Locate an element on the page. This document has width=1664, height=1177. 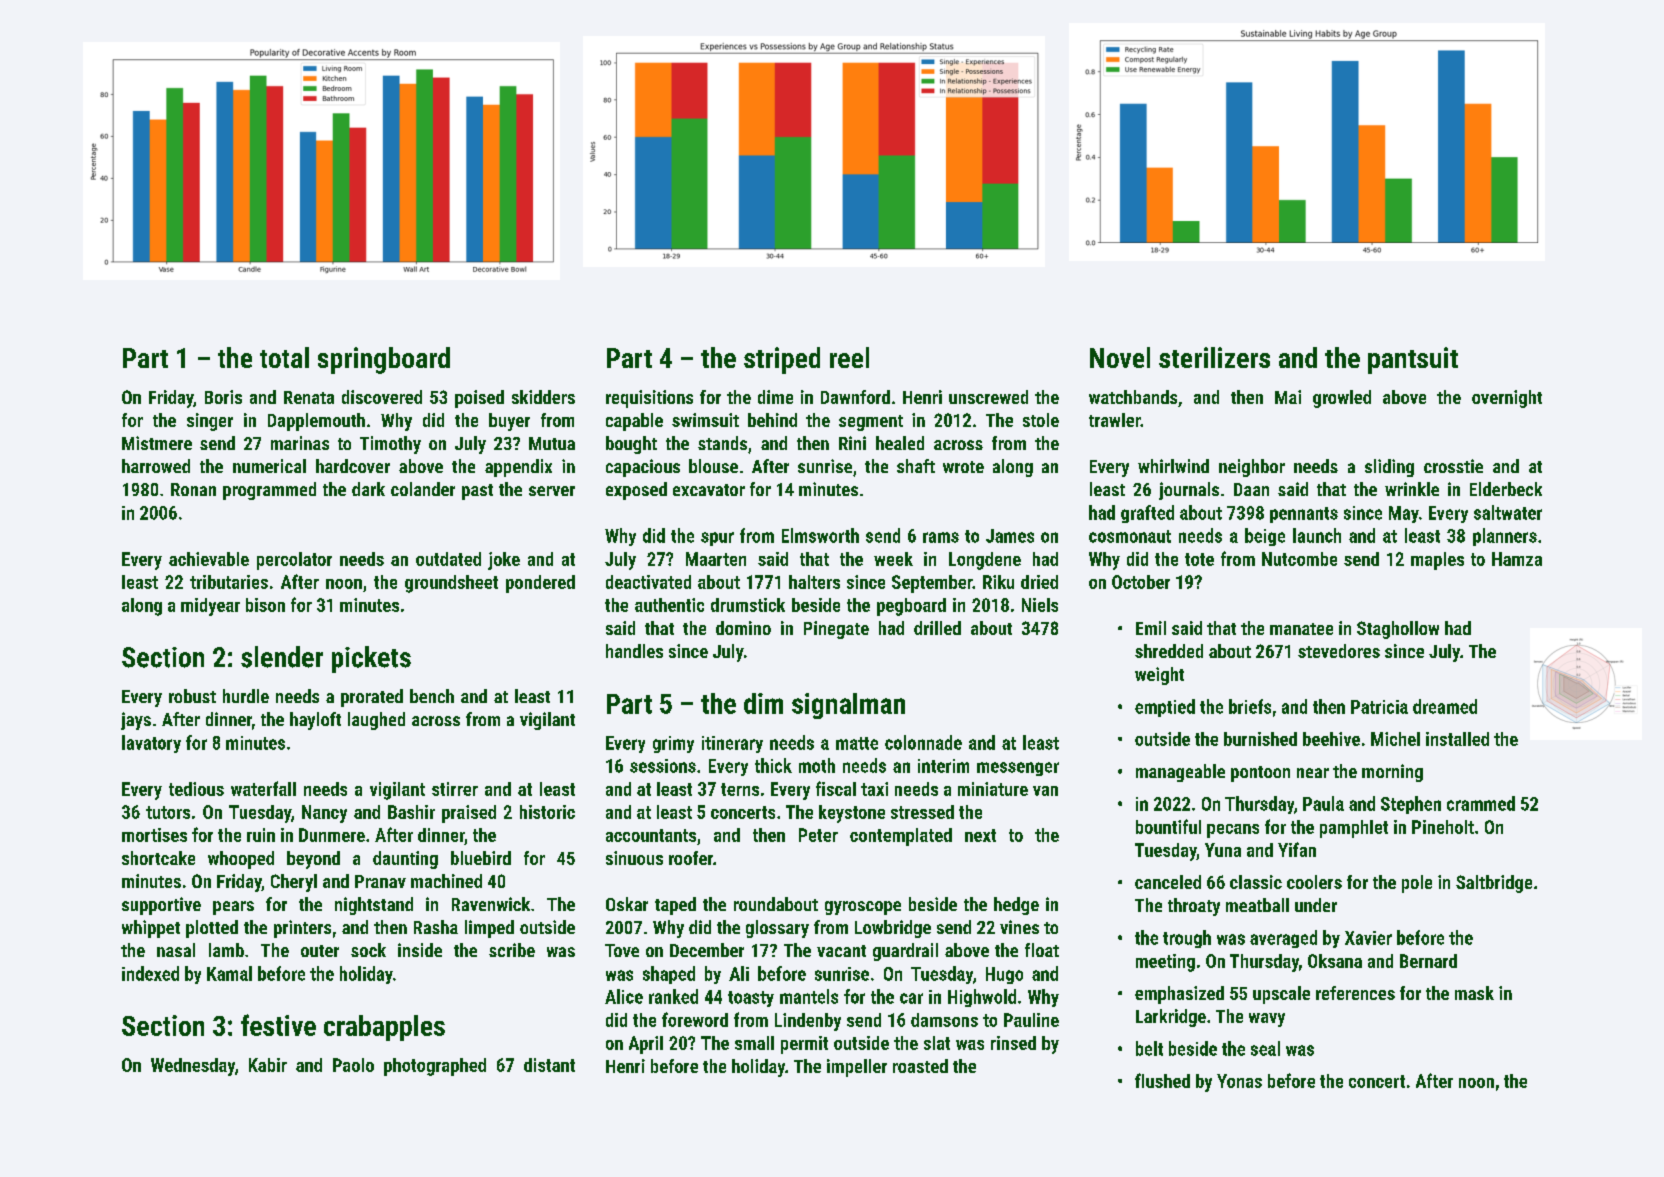
tributaries is located at coordinates (229, 582).
